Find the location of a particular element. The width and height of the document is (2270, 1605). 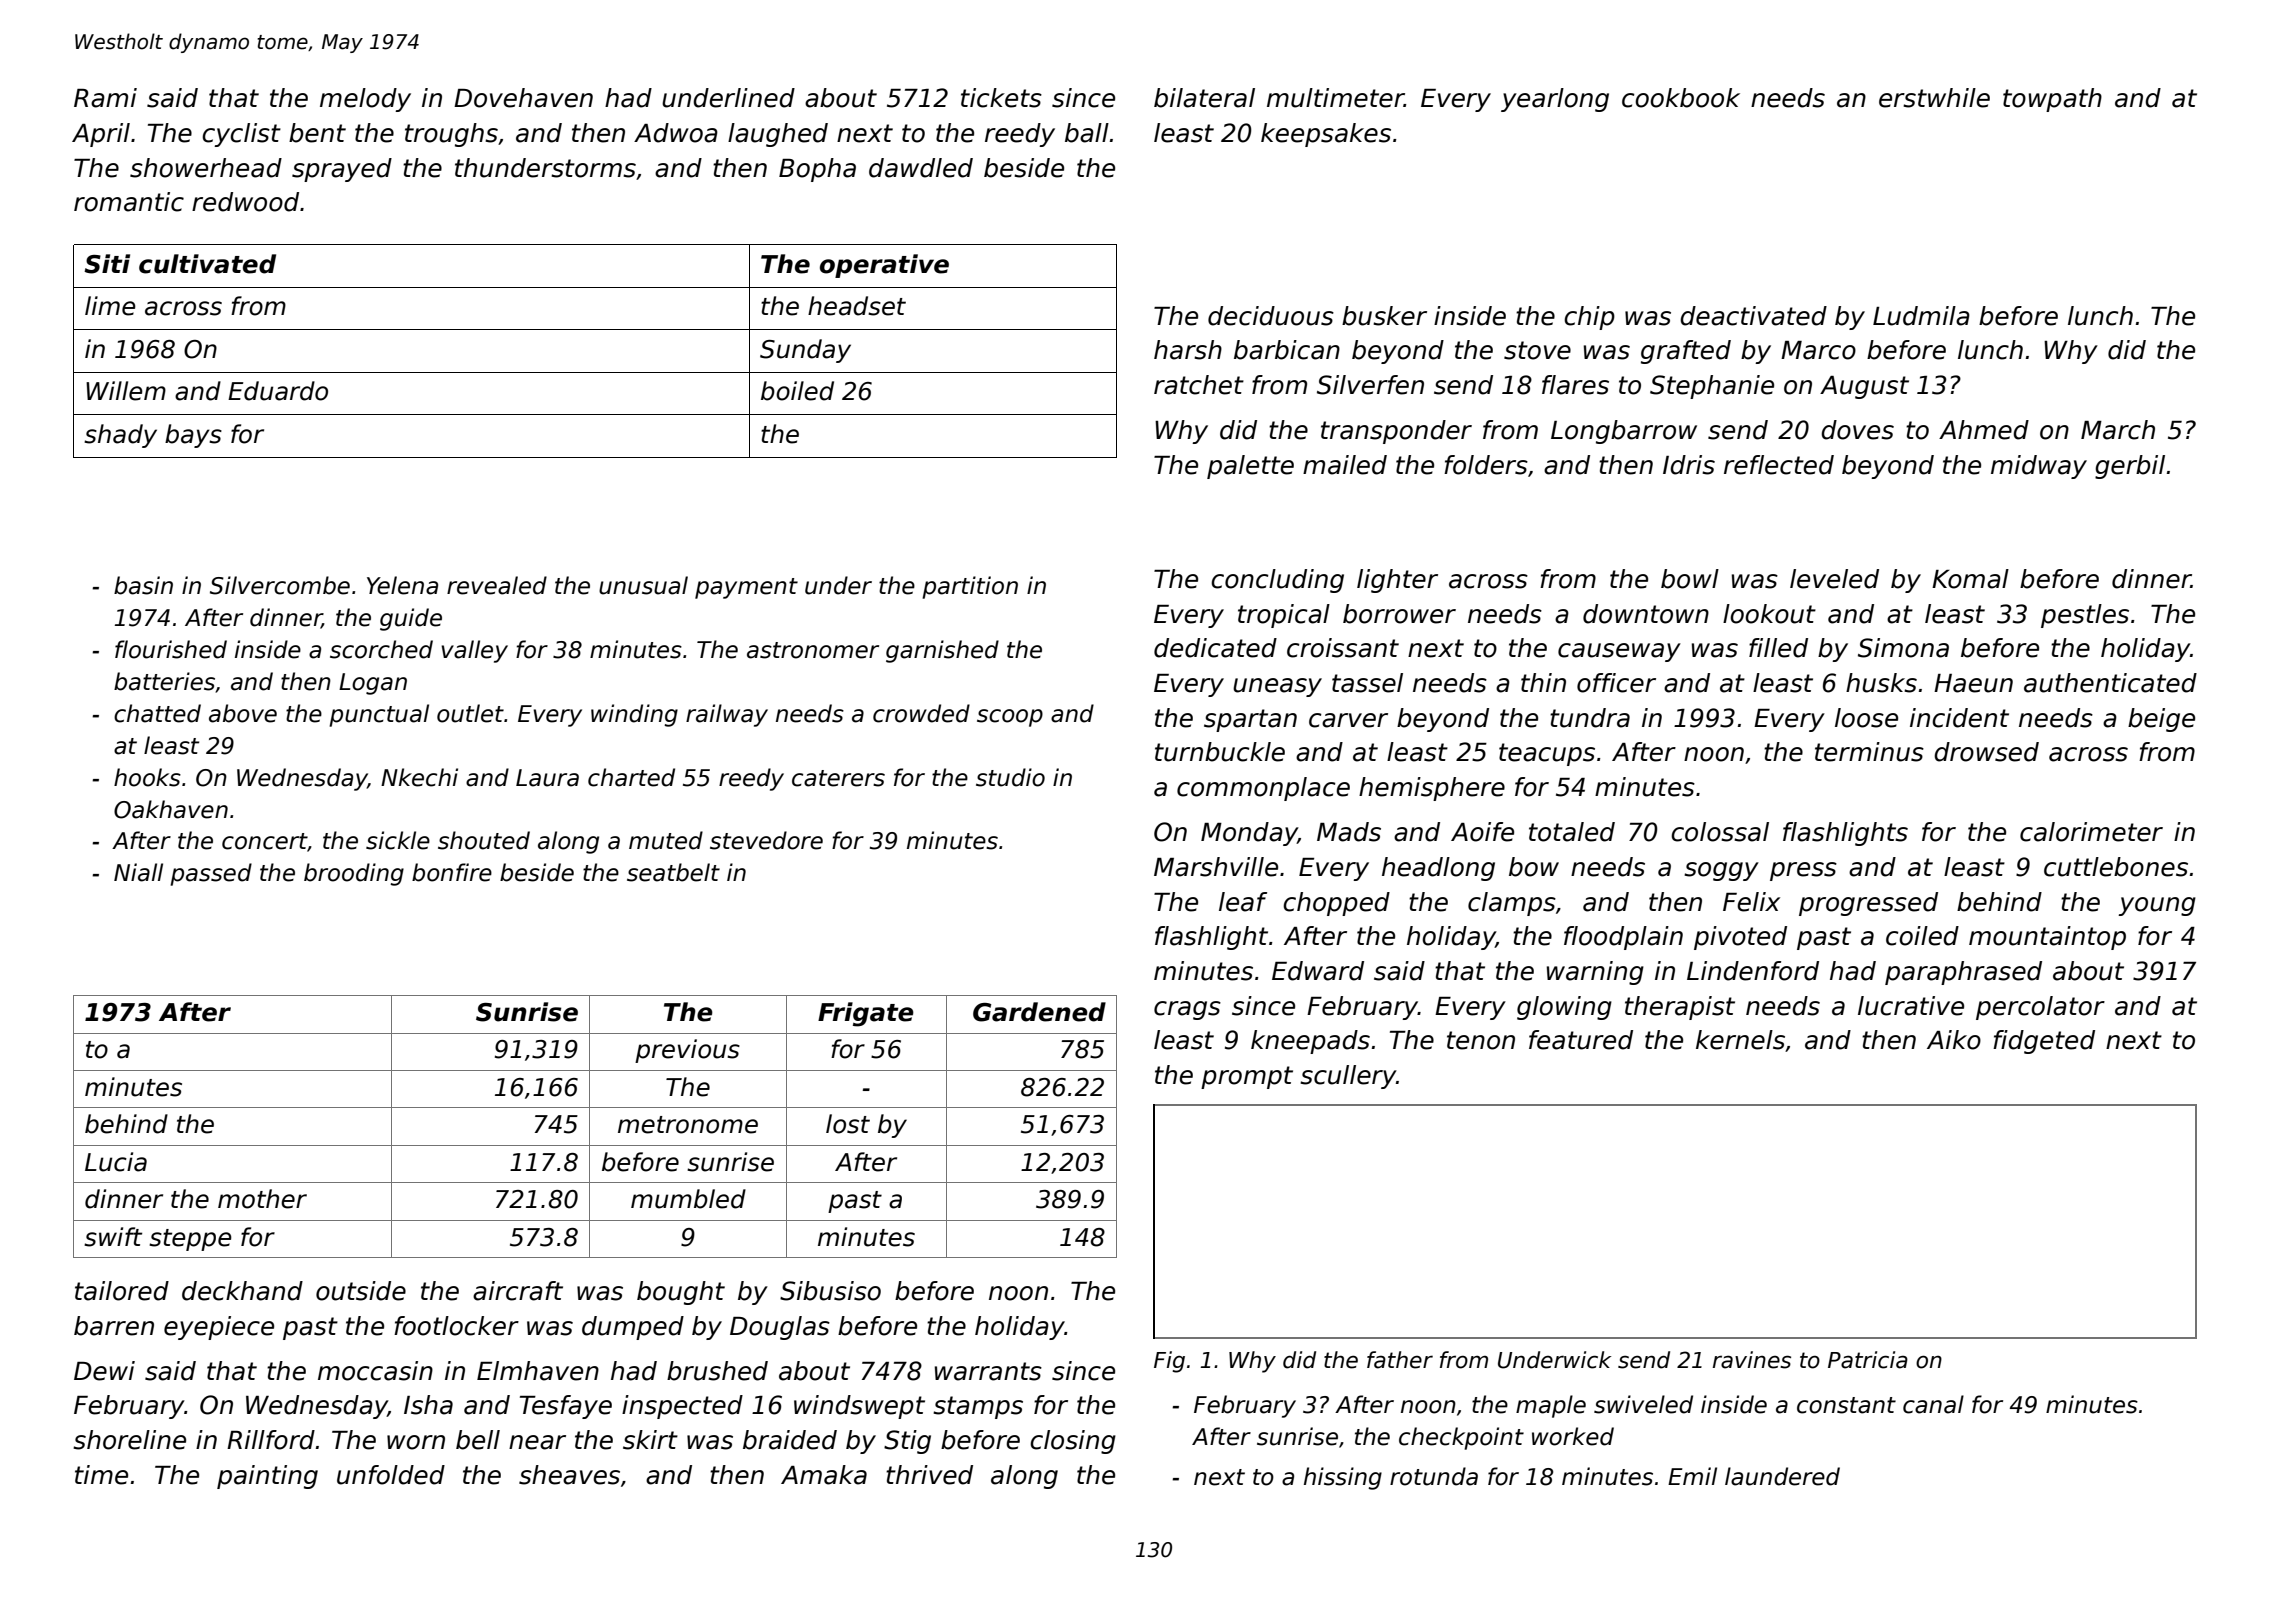

cookbook is located at coordinates (1681, 98).
